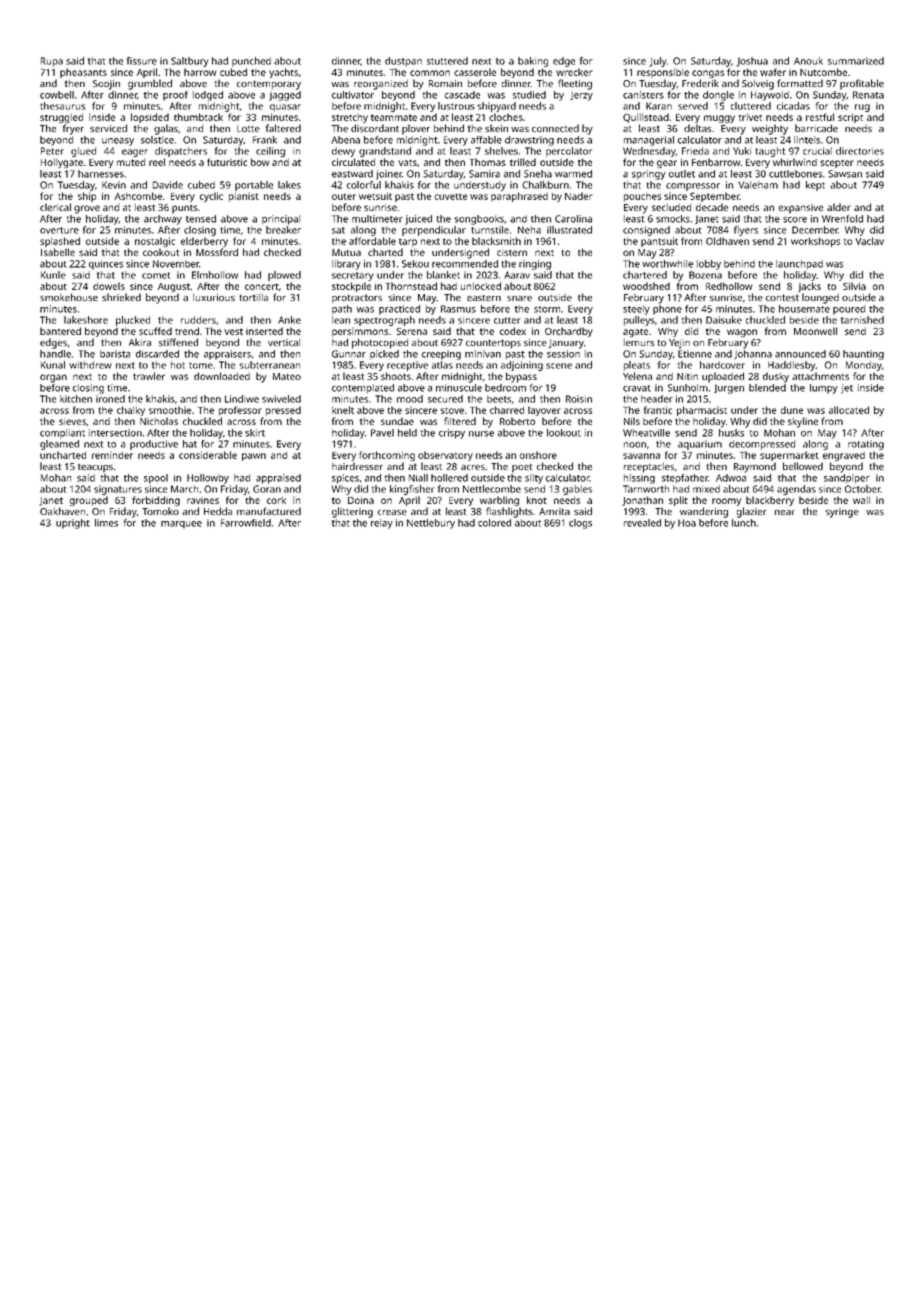 The image size is (924, 1308). What do you see at coordinates (793, 106) in the document?
I see `cicadas` at bounding box center [793, 106].
